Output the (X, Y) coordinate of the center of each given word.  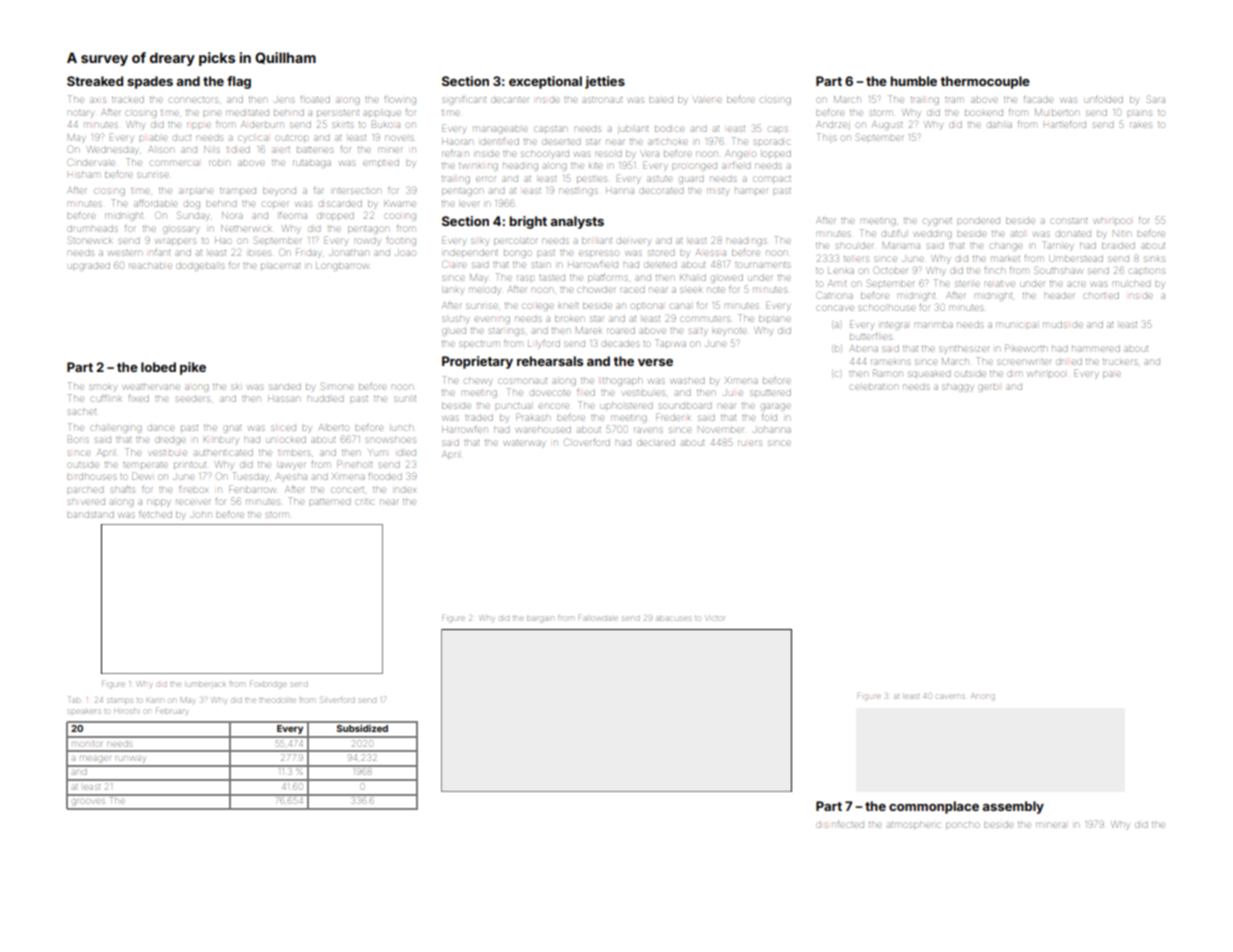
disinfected (840, 824)
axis (98, 100)
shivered (86, 502)
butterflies (871, 337)
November (720, 429)
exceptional (545, 82)
